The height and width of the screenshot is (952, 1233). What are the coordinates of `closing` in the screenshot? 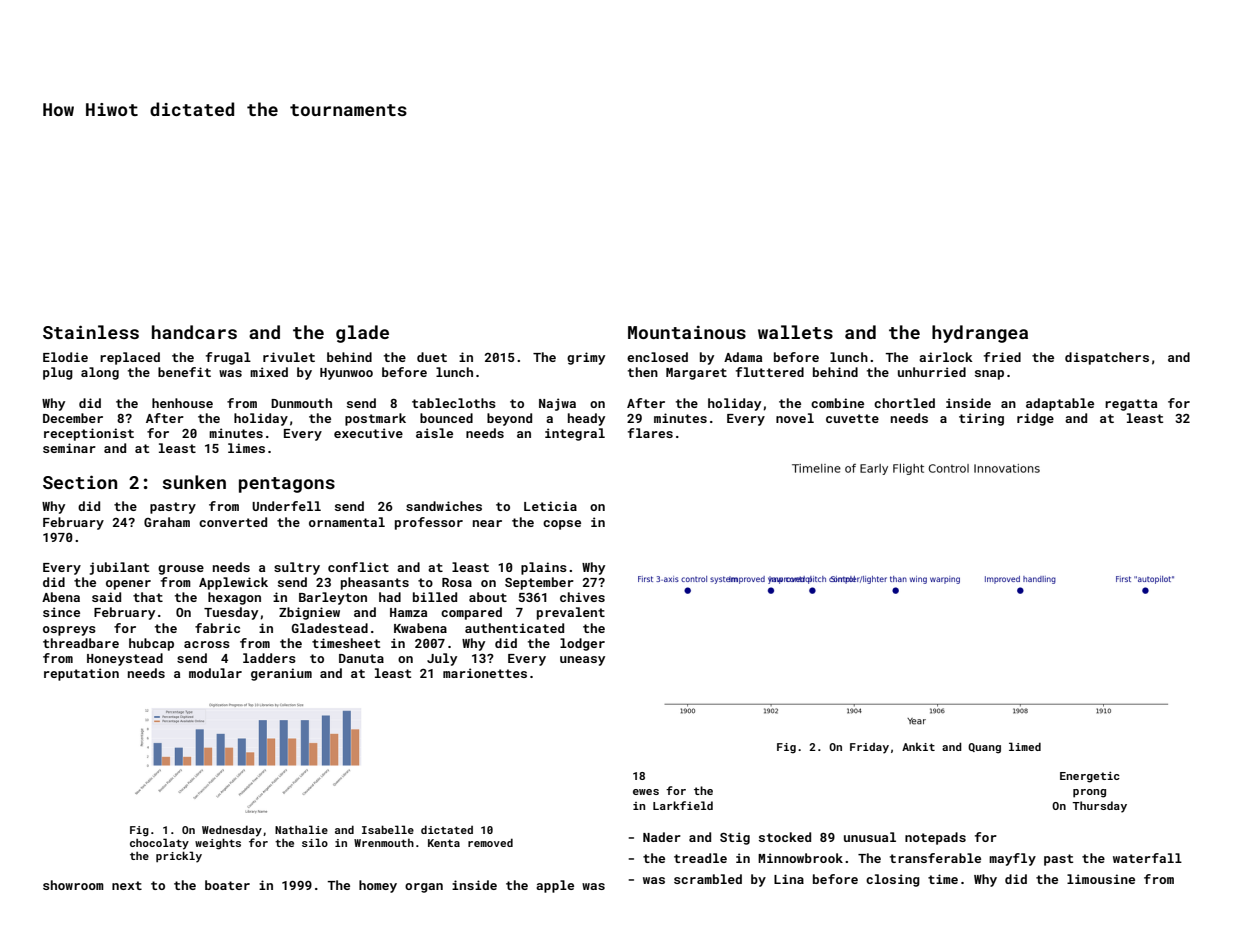 It's located at (893, 880).
